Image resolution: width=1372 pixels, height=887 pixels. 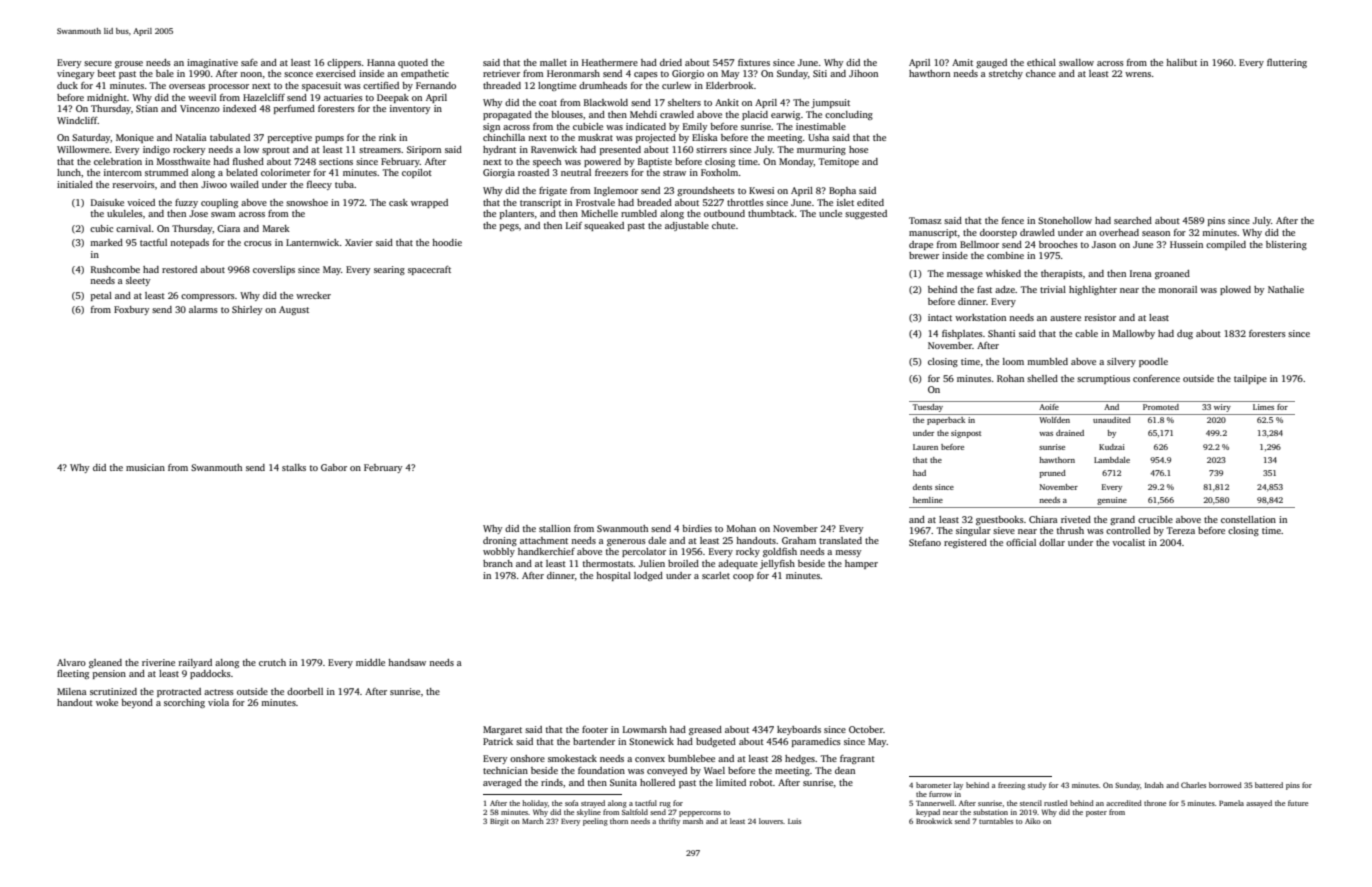 What do you see at coordinates (407, 662) in the screenshot?
I see `handsaw` at bounding box center [407, 662].
